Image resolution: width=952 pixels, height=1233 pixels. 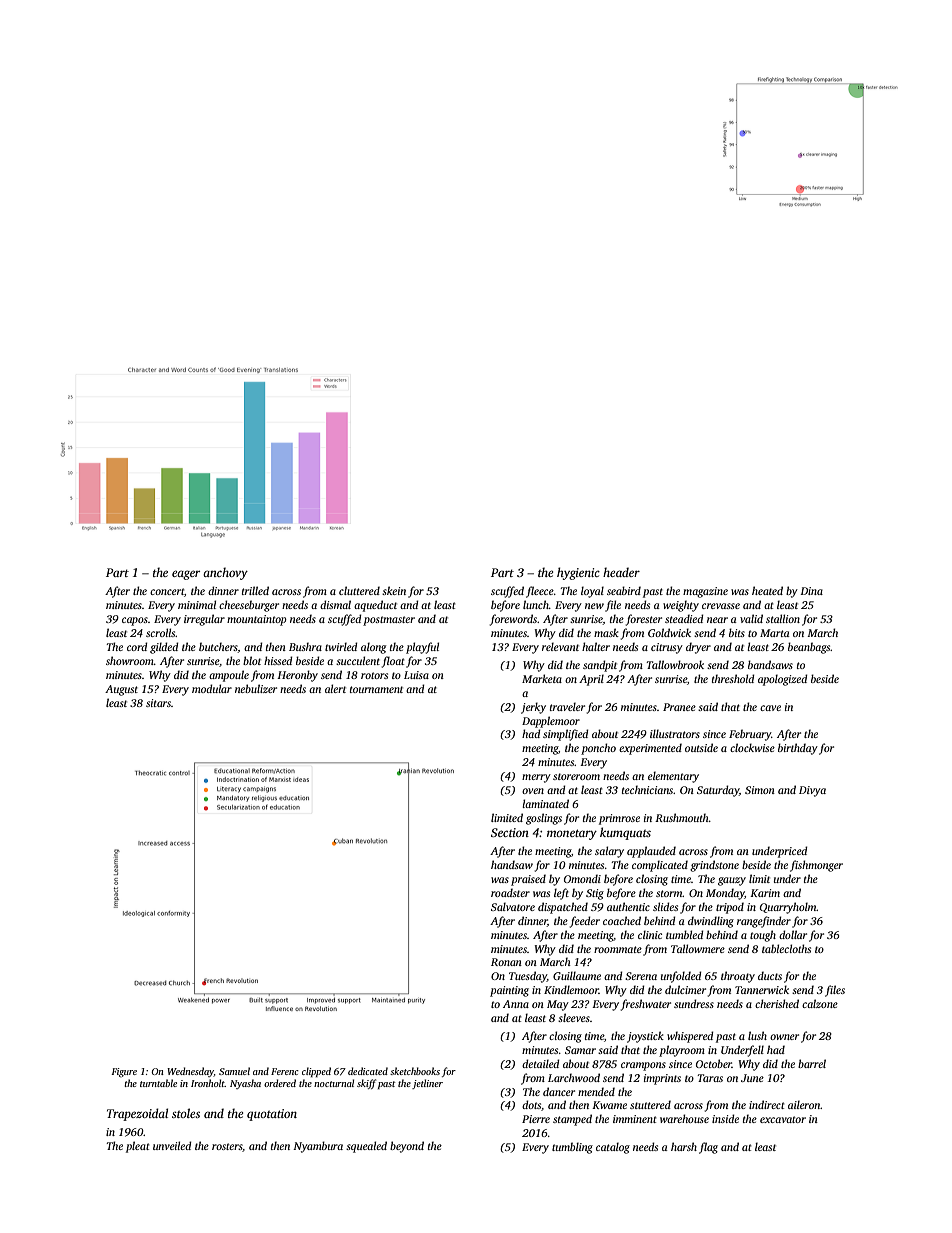 I want to click on flag, so click(x=708, y=1148).
